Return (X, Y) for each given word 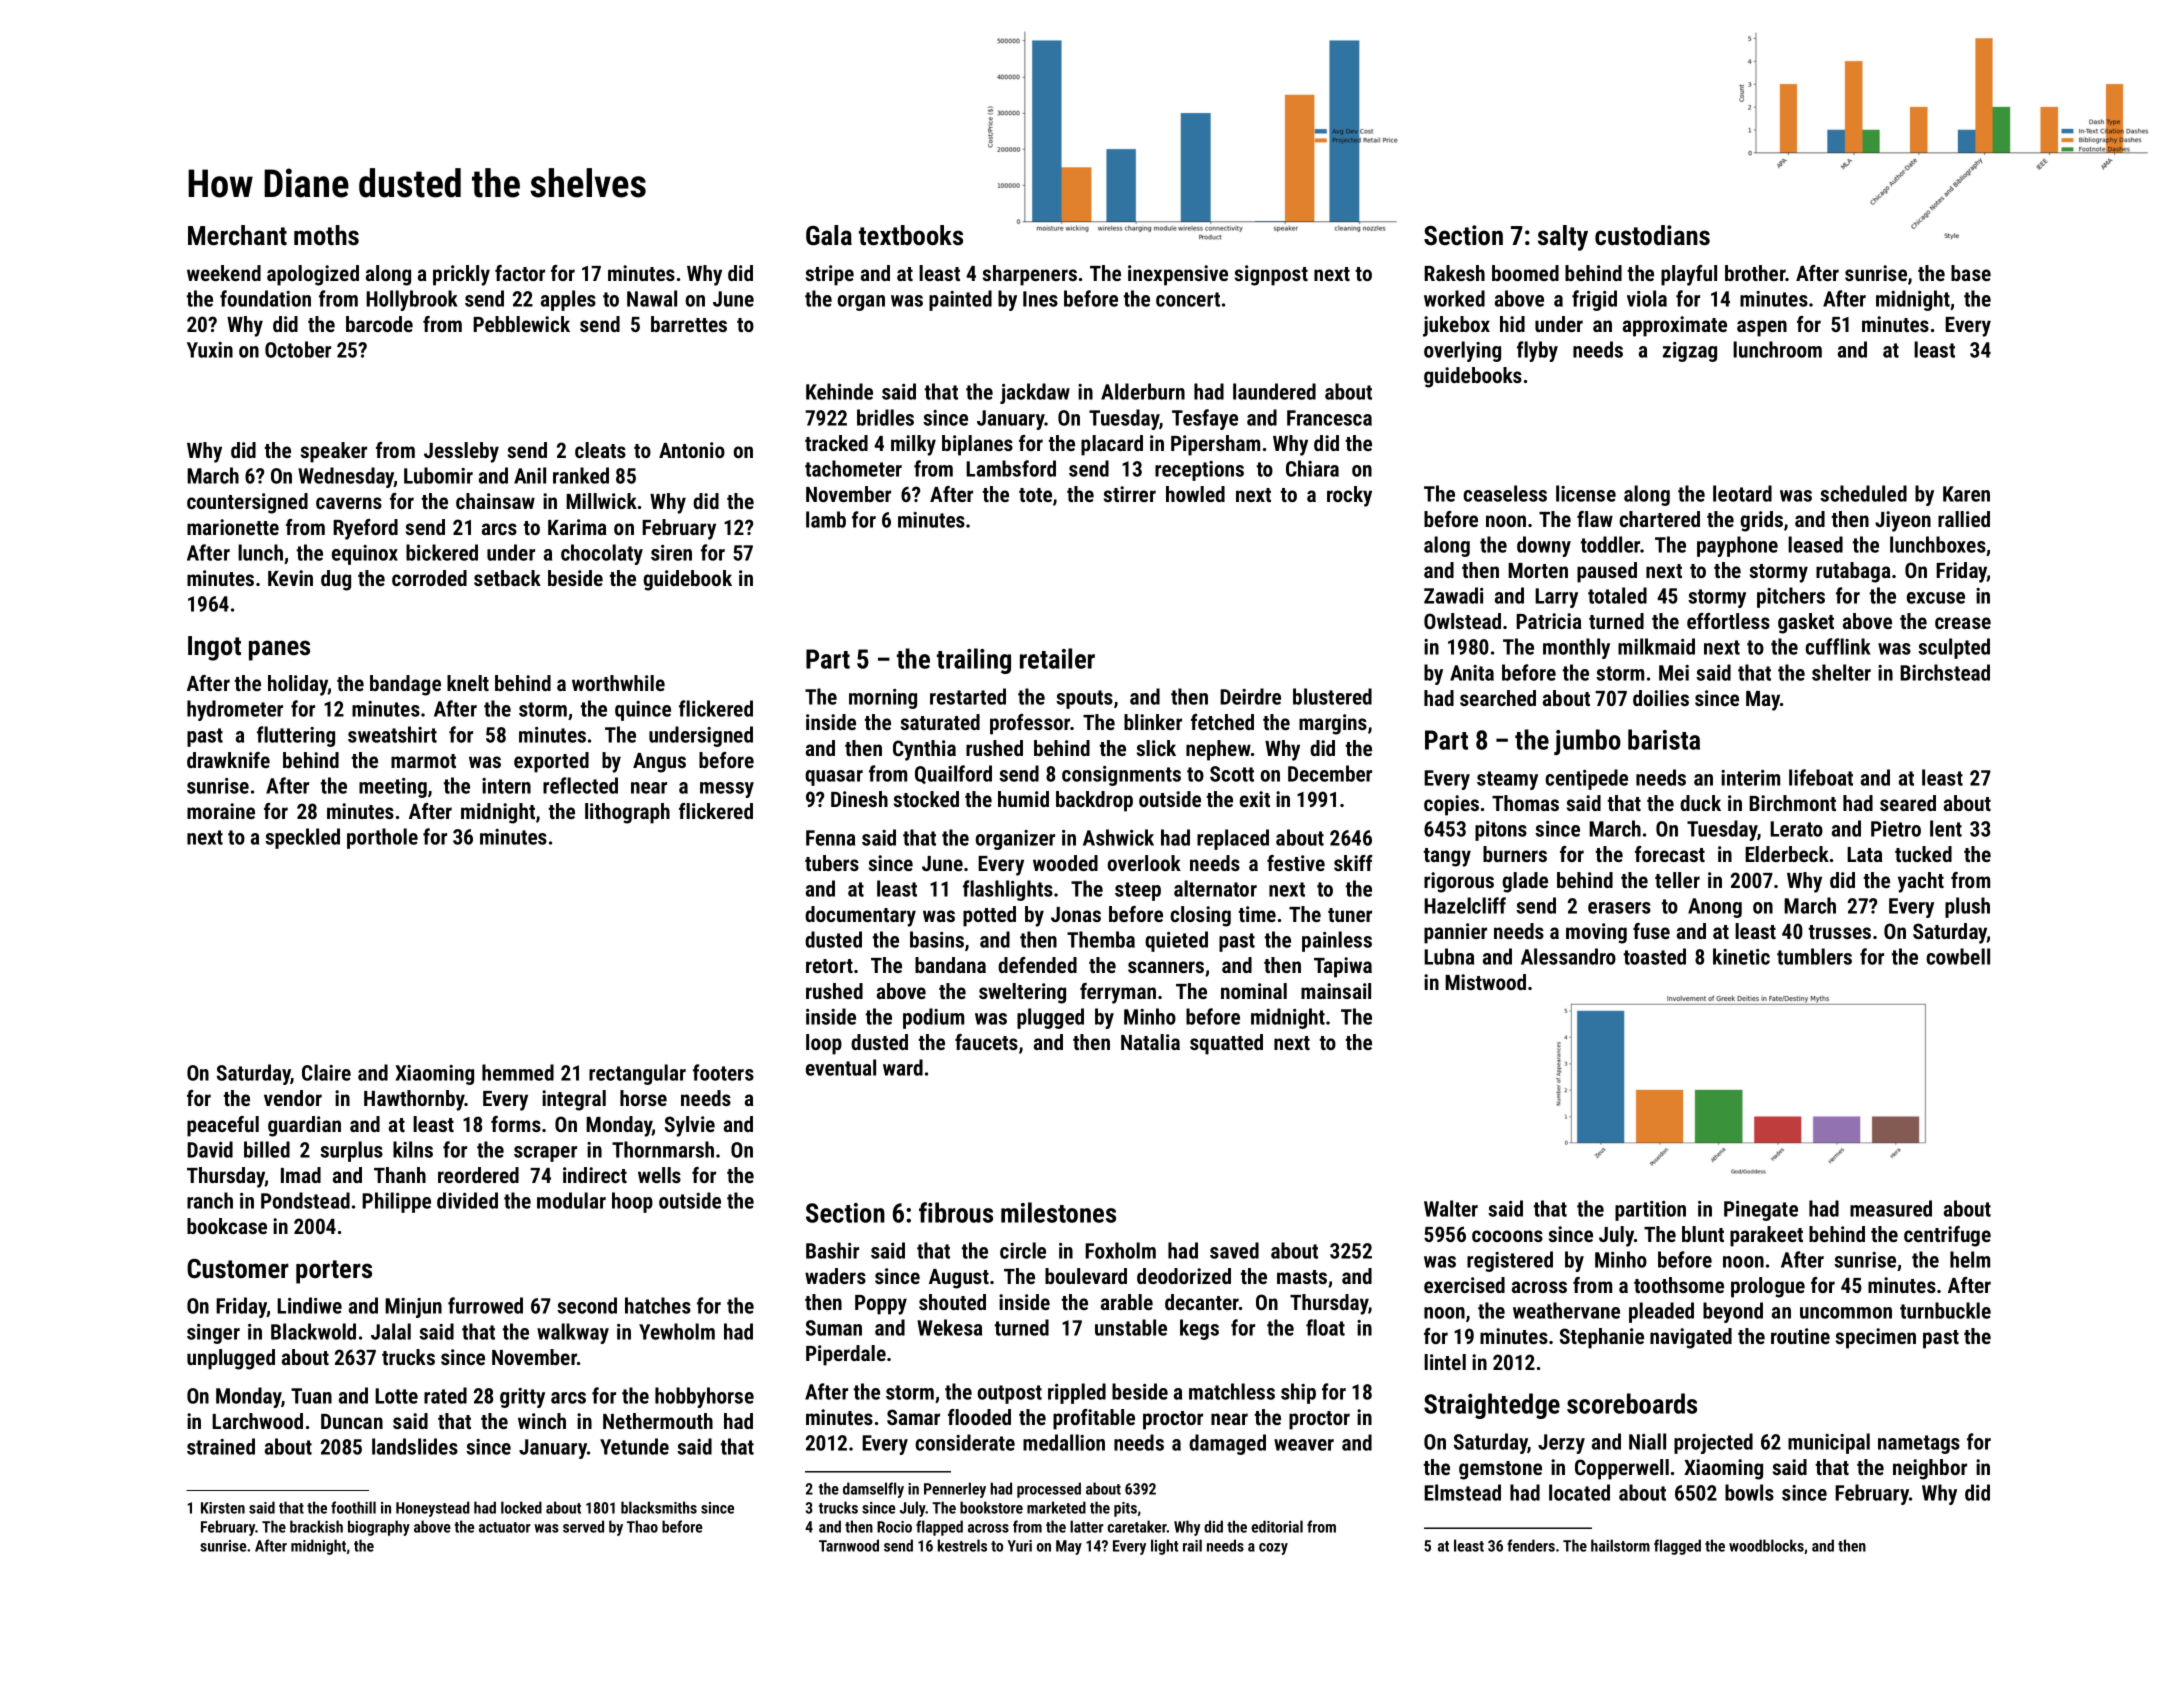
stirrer (1130, 494)
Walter (1451, 1208)
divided (467, 1200)
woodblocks (1766, 1545)
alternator (1215, 888)
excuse (1936, 598)
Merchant (237, 235)
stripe (830, 275)
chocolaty (602, 554)
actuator (505, 1527)
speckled (302, 838)
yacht (1921, 882)
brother (1755, 273)
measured (1891, 1208)
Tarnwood (849, 1545)
